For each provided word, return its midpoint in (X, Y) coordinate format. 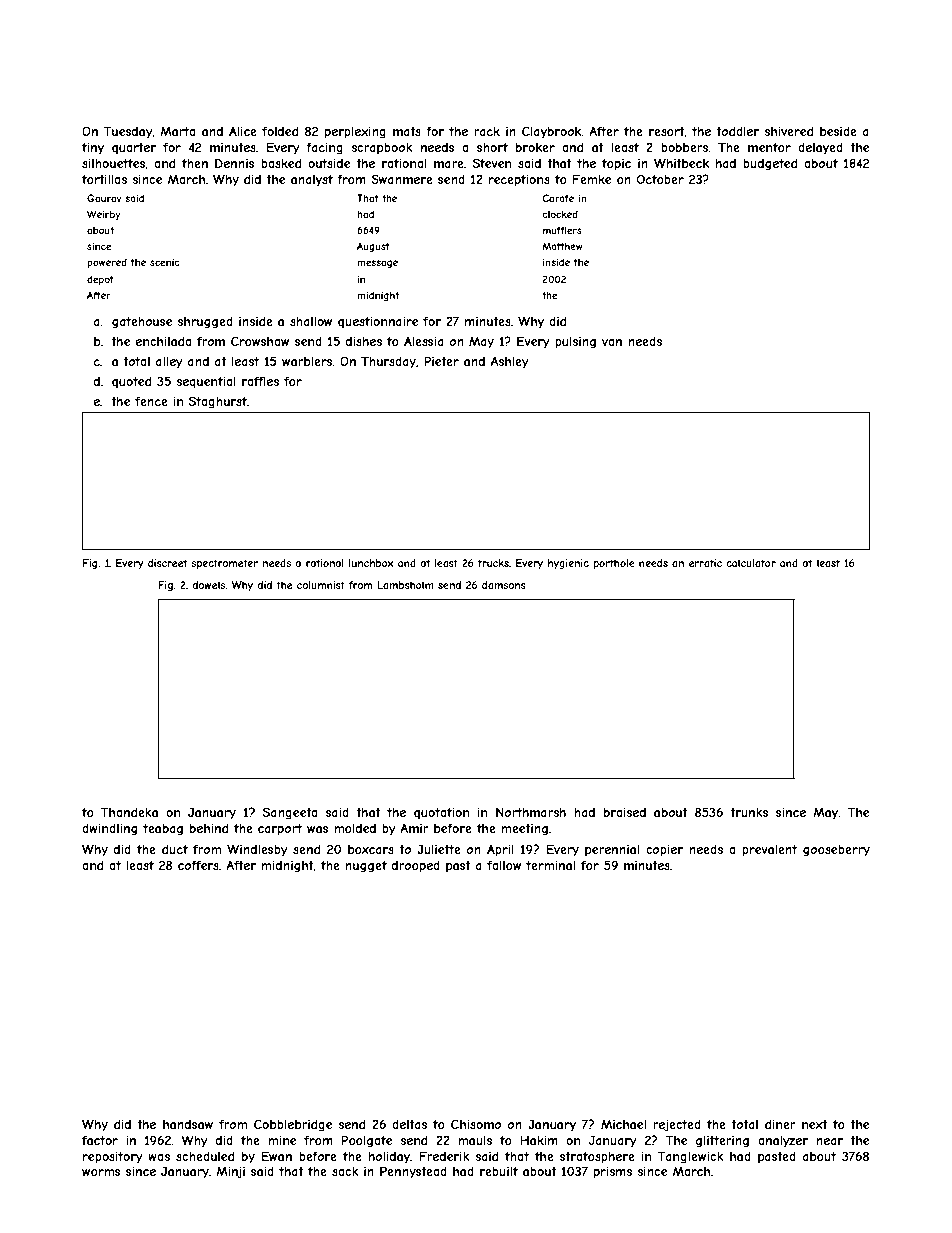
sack (345, 1171)
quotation (441, 813)
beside (838, 131)
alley (169, 363)
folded (280, 131)
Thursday (388, 362)
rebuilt (499, 1171)
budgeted (770, 164)
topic (616, 165)
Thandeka (129, 812)
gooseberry (836, 851)
